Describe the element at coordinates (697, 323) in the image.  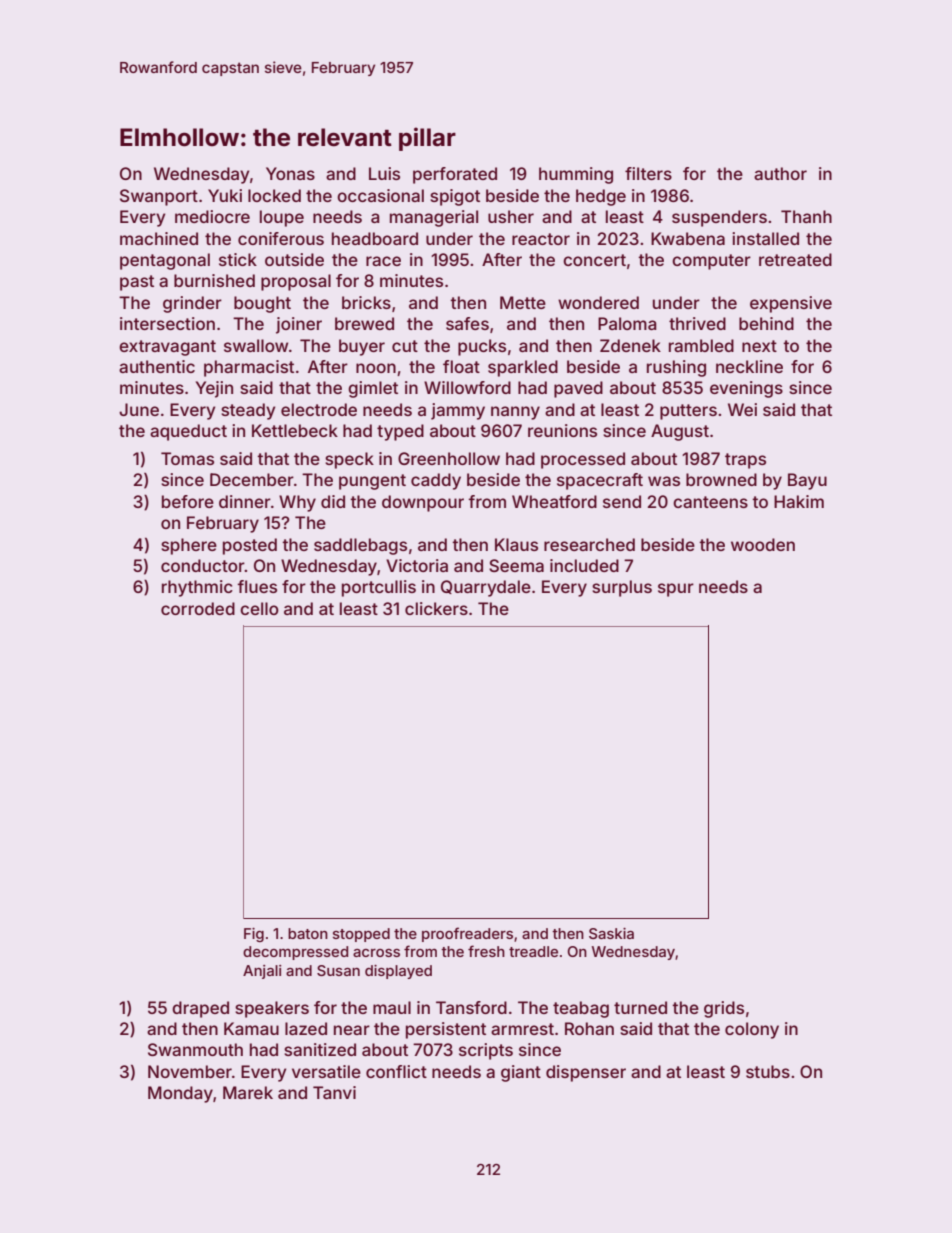
I see `thrived` at that location.
